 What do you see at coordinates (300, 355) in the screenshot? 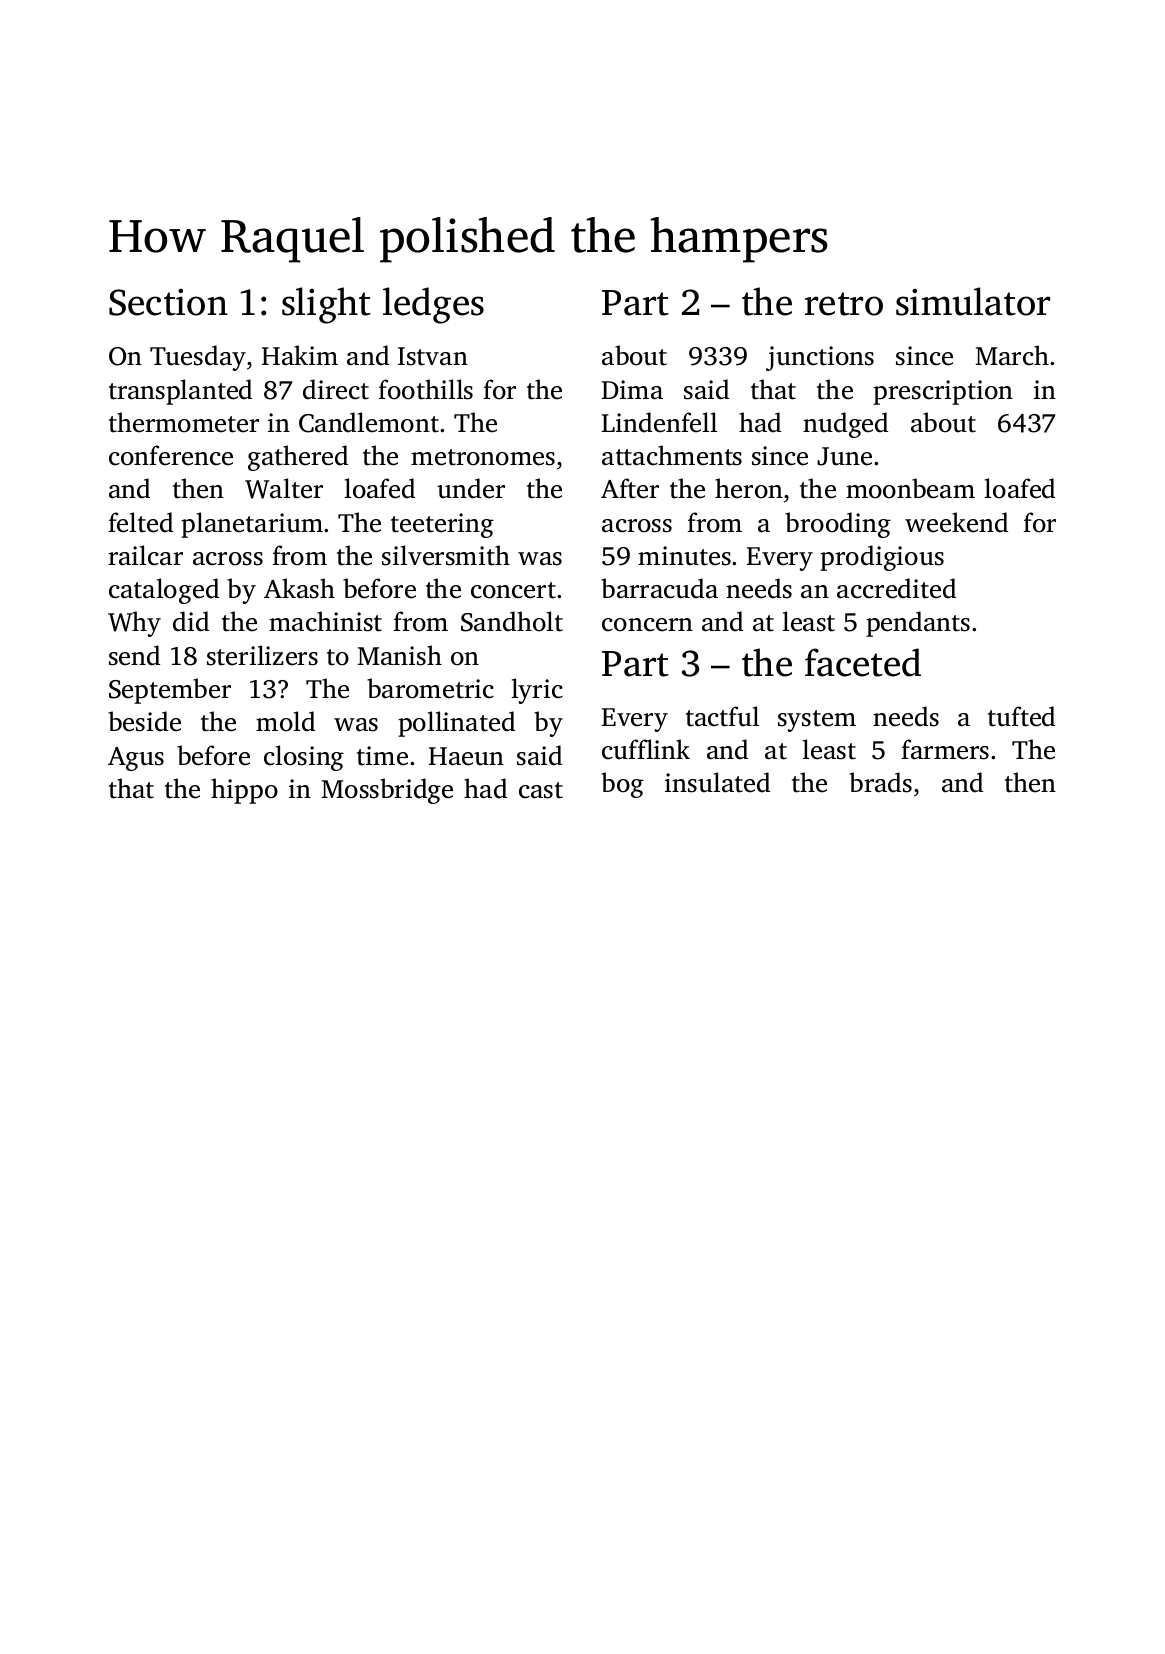
I see `Hakim` at bounding box center [300, 355].
